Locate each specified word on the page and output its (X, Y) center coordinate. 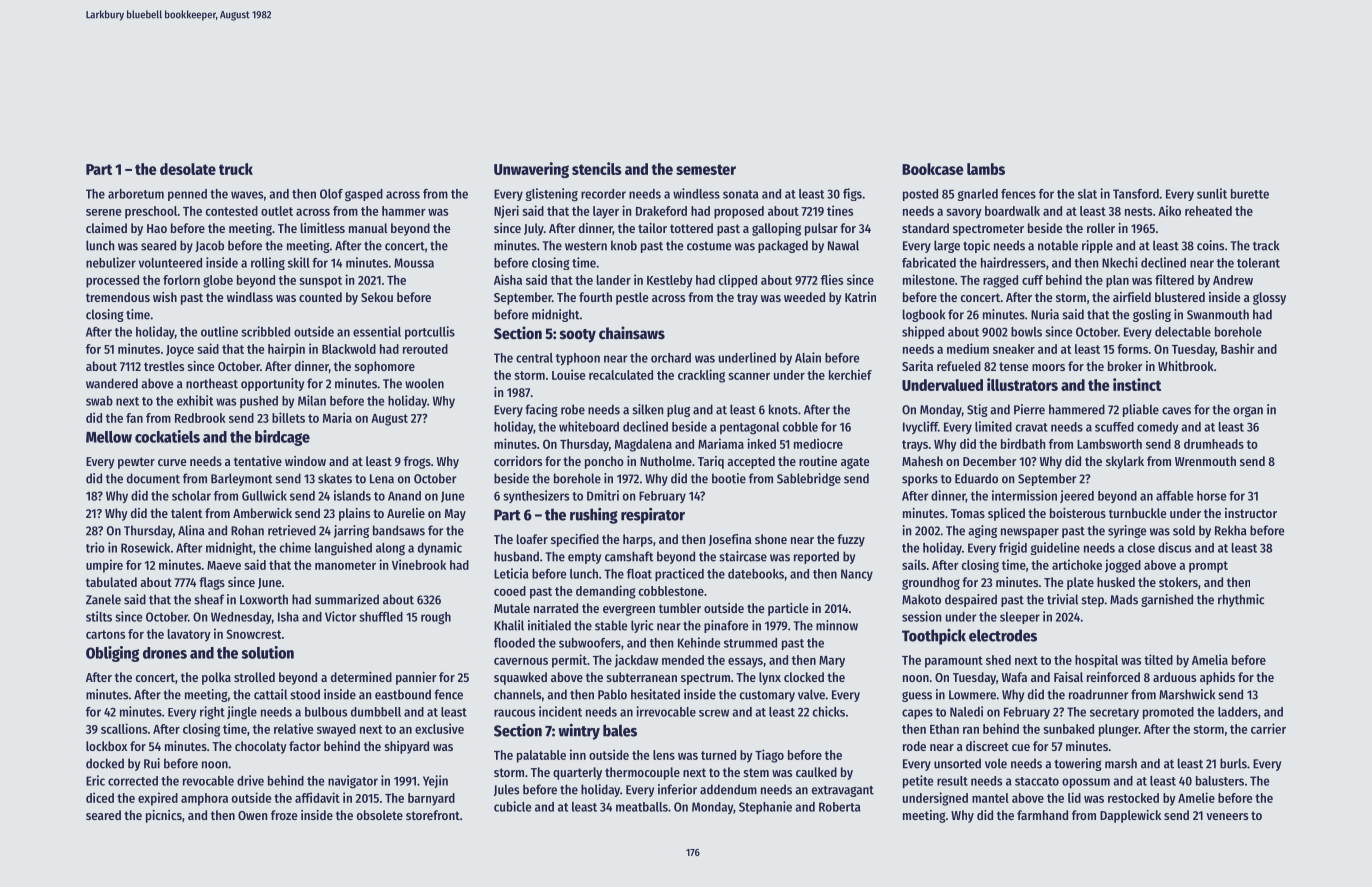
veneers (1227, 816)
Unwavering (531, 170)
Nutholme (666, 461)
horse (1211, 496)
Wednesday (241, 618)
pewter (136, 463)
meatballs (642, 807)
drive (250, 780)
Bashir (1237, 348)
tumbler (680, 608)
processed (112, 281)
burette (1250, 194)
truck (236, 169)
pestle (632, 298)
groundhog (931, 583)
